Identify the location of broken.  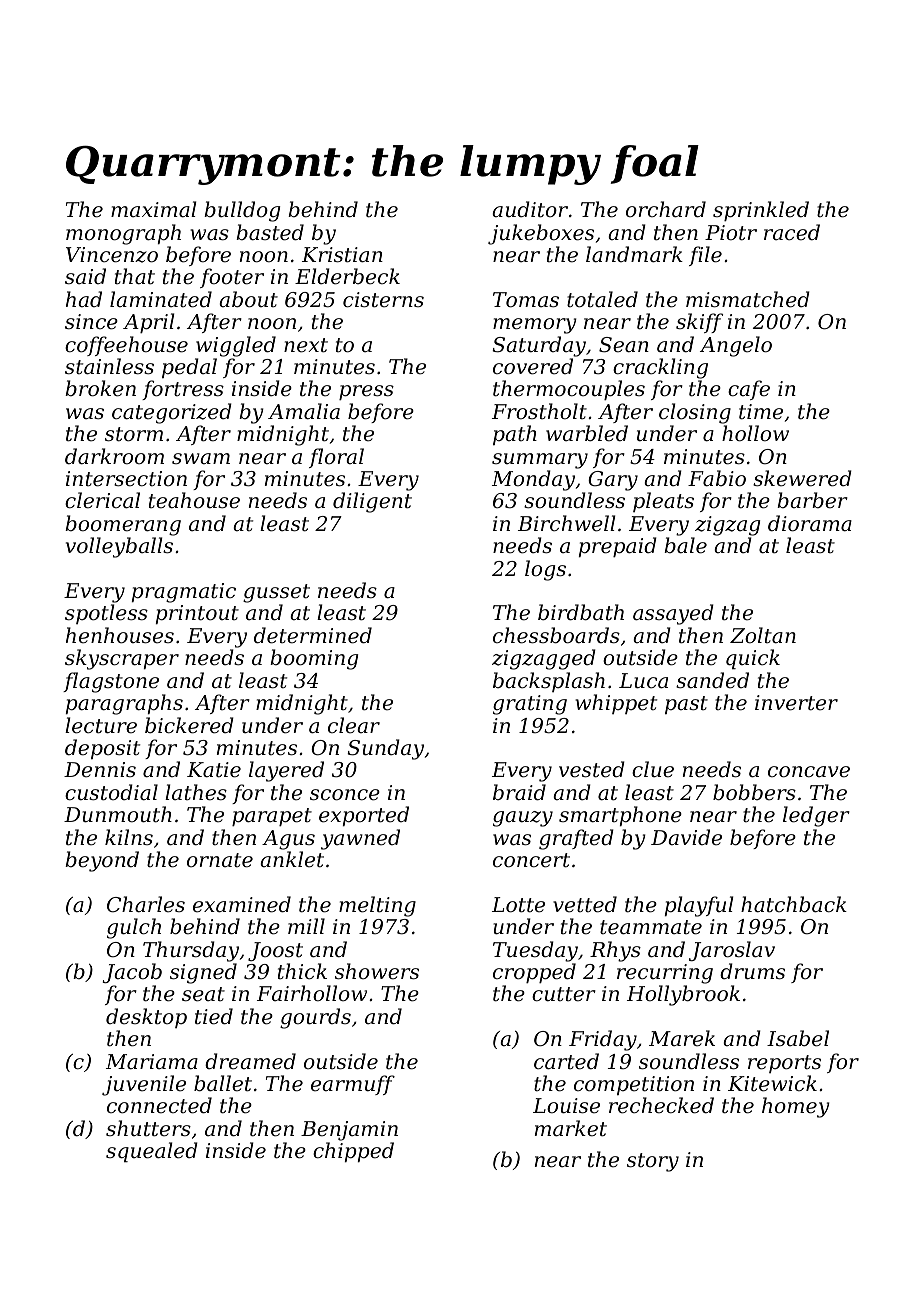
(100, 388).
